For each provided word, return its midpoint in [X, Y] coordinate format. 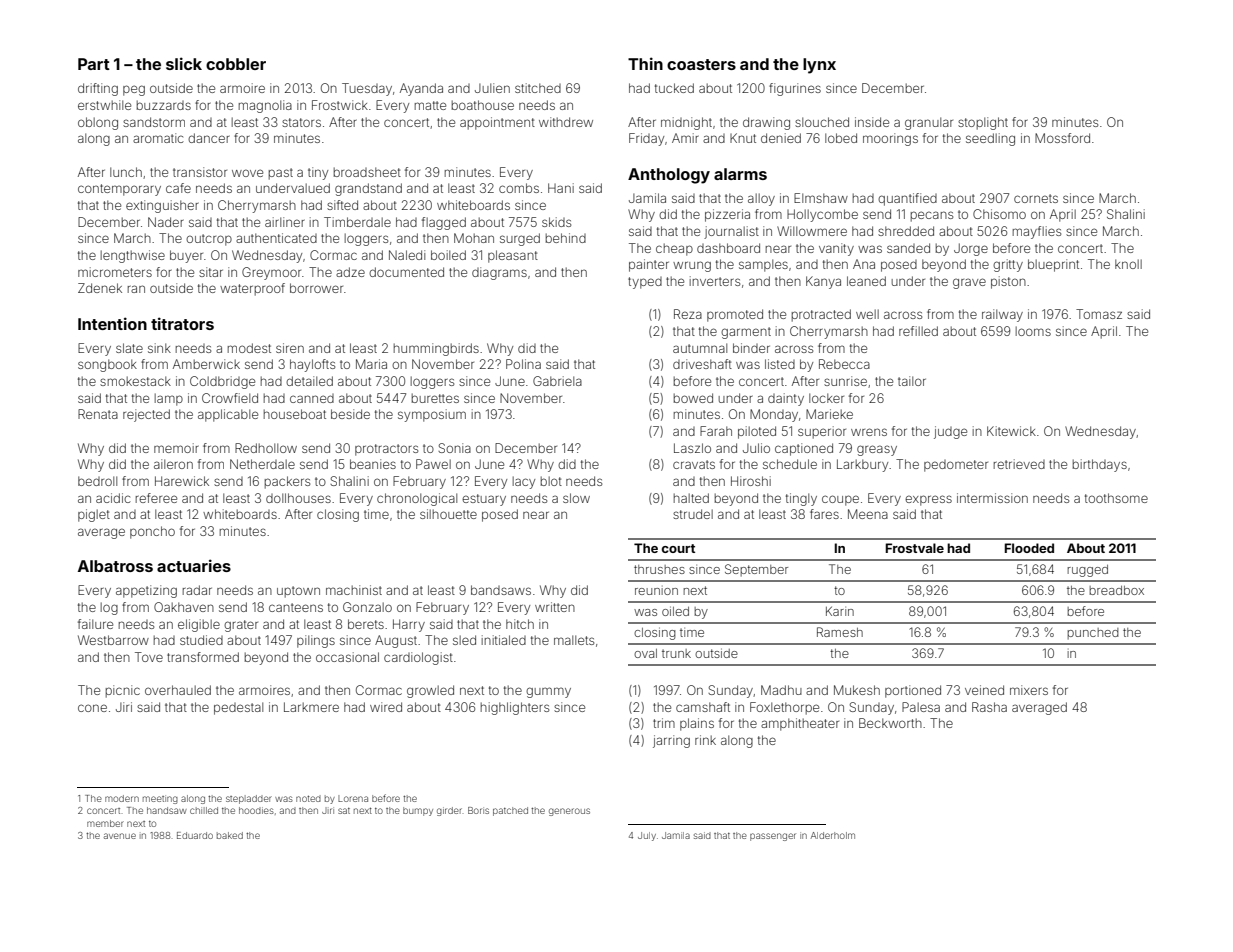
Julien [492, 88]
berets [366, 624]
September [756, 570]
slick [184, 63]
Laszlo [692, 448]
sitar [211, 272]
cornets [1036, 198]
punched [1093, 633]
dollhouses [298, 498]
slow [576, 498]
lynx [819, 66]
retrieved [1019, 464]
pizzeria [727, 215]
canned [312, 398]
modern [122, 798]
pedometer [956, 466]
